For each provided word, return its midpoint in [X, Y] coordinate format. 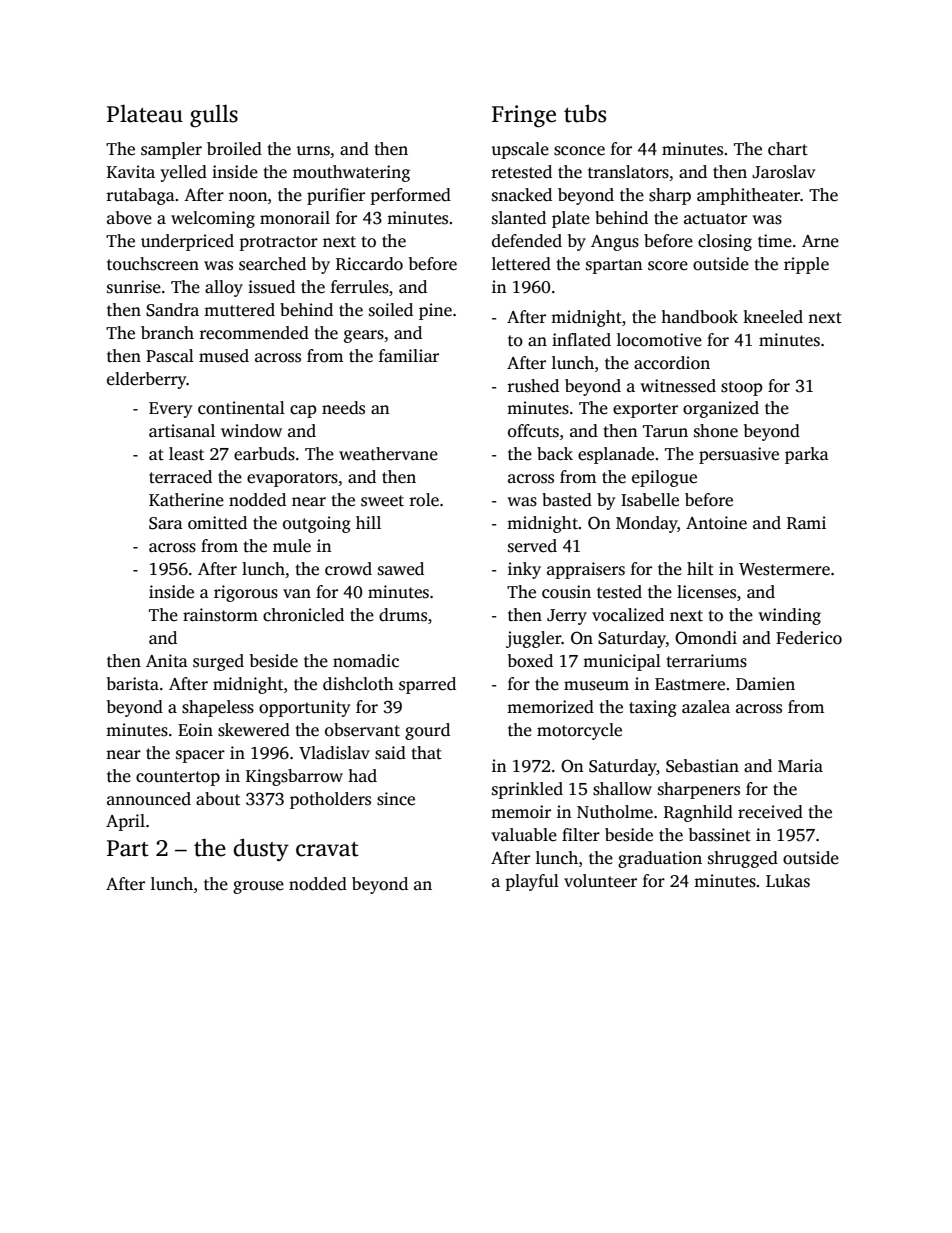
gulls [214, 116]
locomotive [659, 340]
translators [628, 172]
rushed [533, 386]
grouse [258, 887]
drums [403, 615]
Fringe [524, 116]
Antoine [716, 523]
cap [303, 411]
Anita [167, 661]
